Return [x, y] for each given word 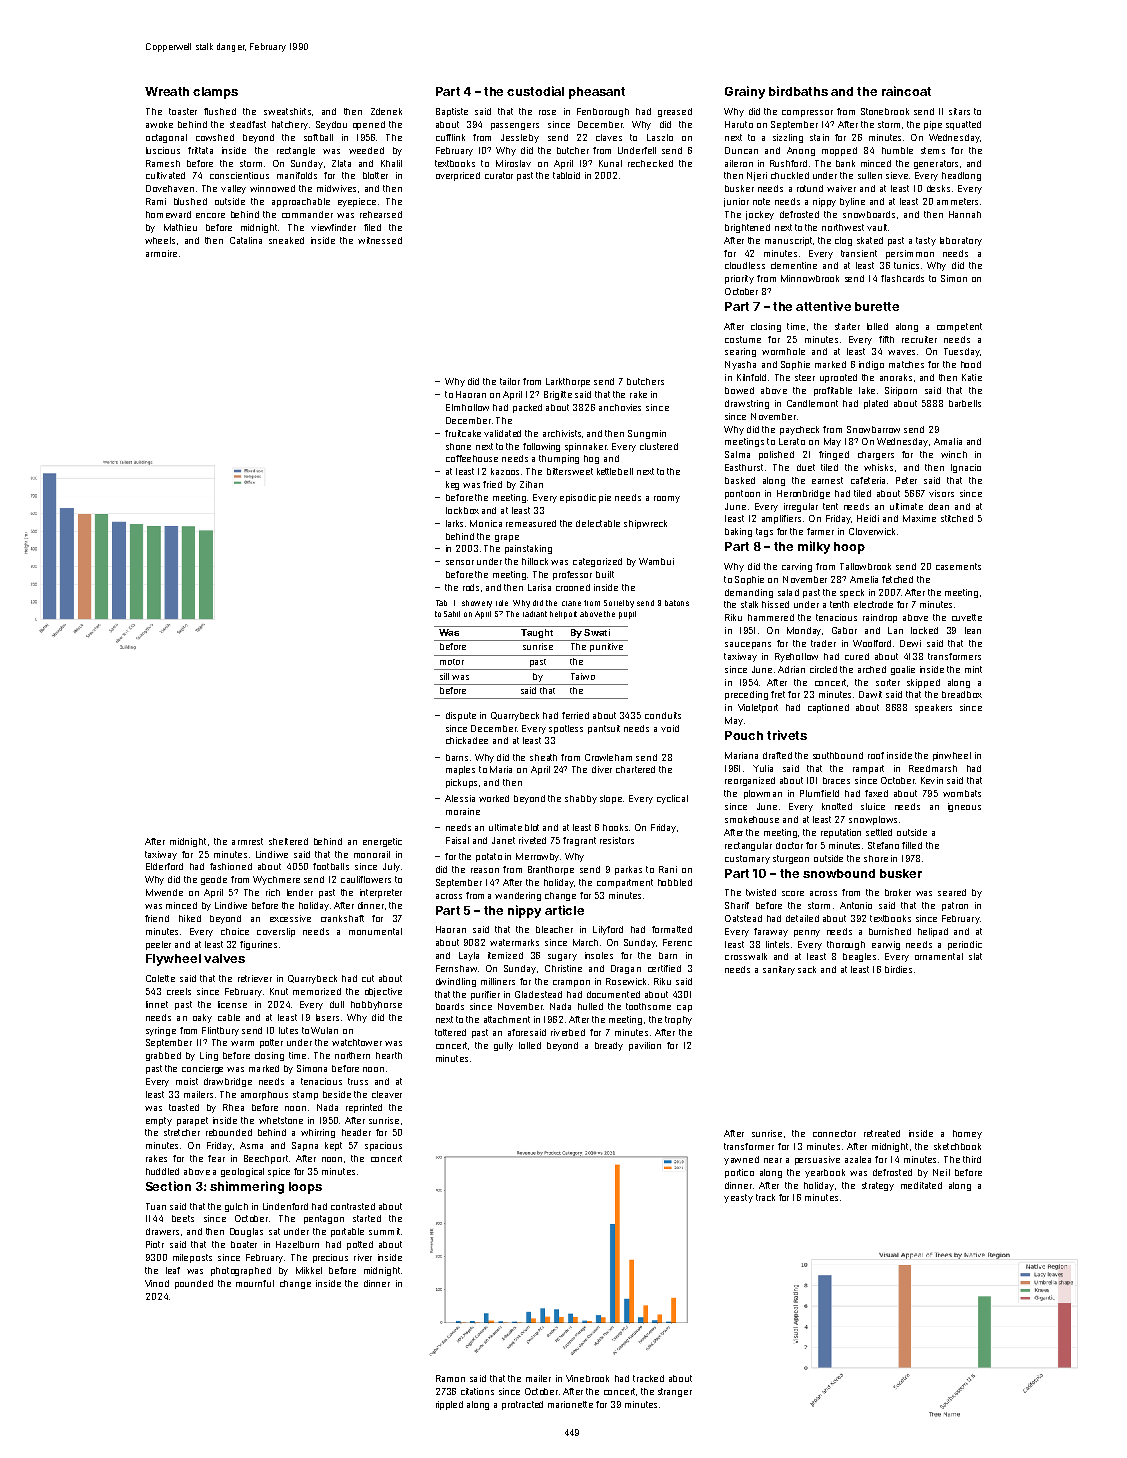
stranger [675, 1392]
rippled [449, 1405]
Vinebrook [587, 1378]
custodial [535, 91]
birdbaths [798, 91]
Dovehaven [170, 188]
